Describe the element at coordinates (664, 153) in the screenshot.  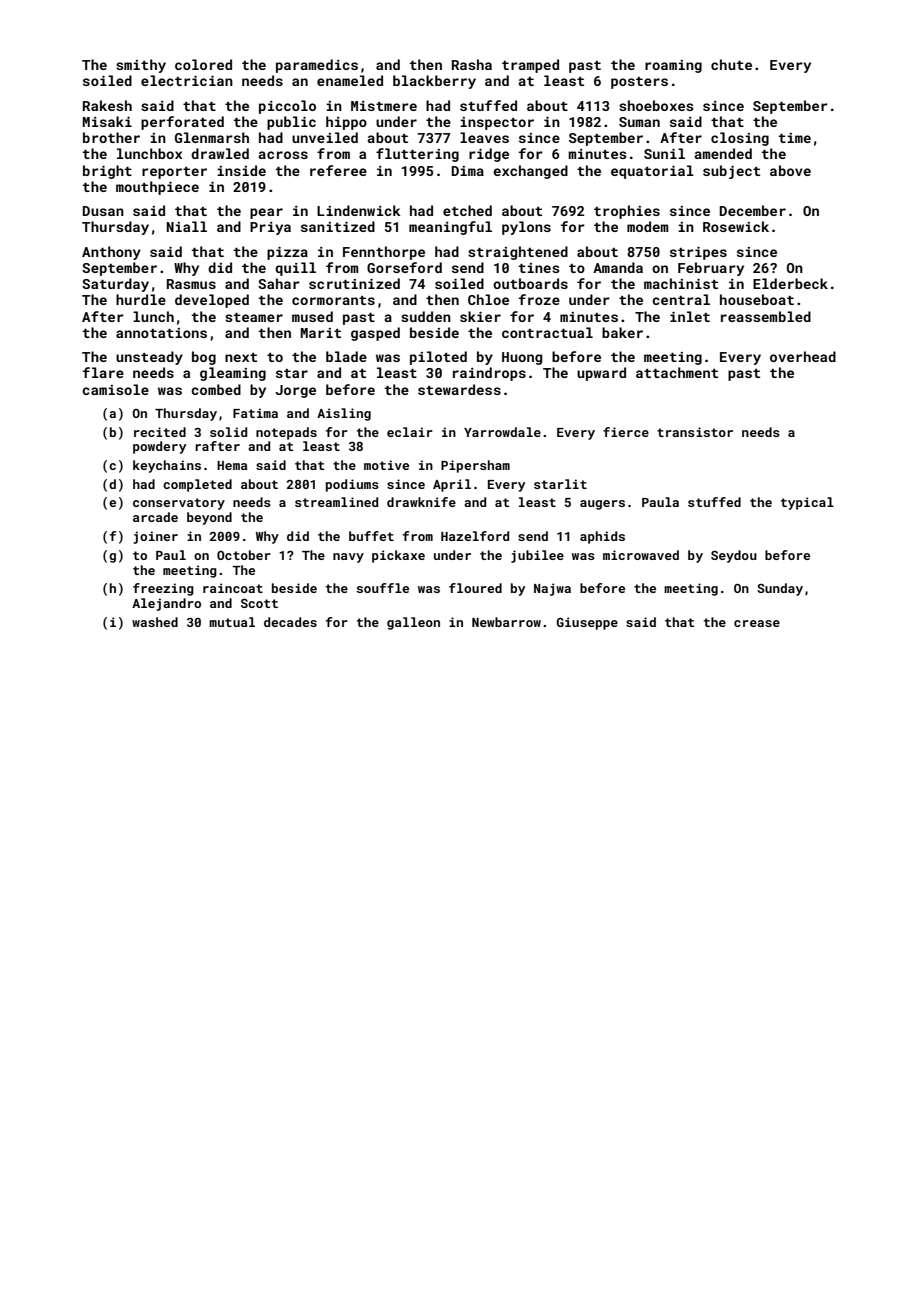
I see `Sunil` at that location.
